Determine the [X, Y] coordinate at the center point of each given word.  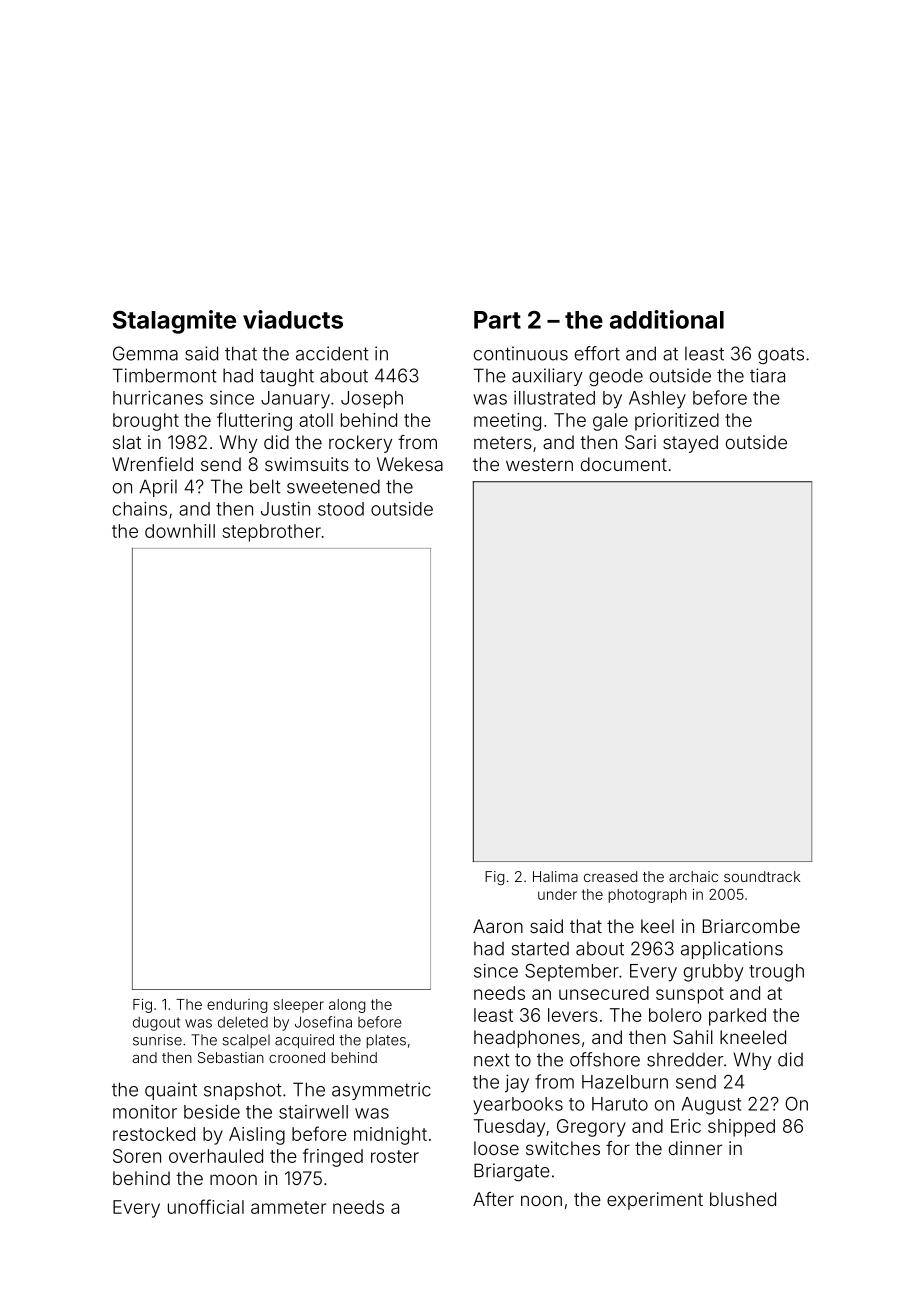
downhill [180, 531]
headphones [527, 1039]
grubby [713, 973]
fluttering [254, 421]
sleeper [299, 1006]
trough [776, 973]
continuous [521, 353]
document [624, 464]
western [539, 464]
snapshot [242, 1091]
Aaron [498, 926]
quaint [171, 1091]
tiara [767, 375]
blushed [743, 1199]
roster [395, 1156]
